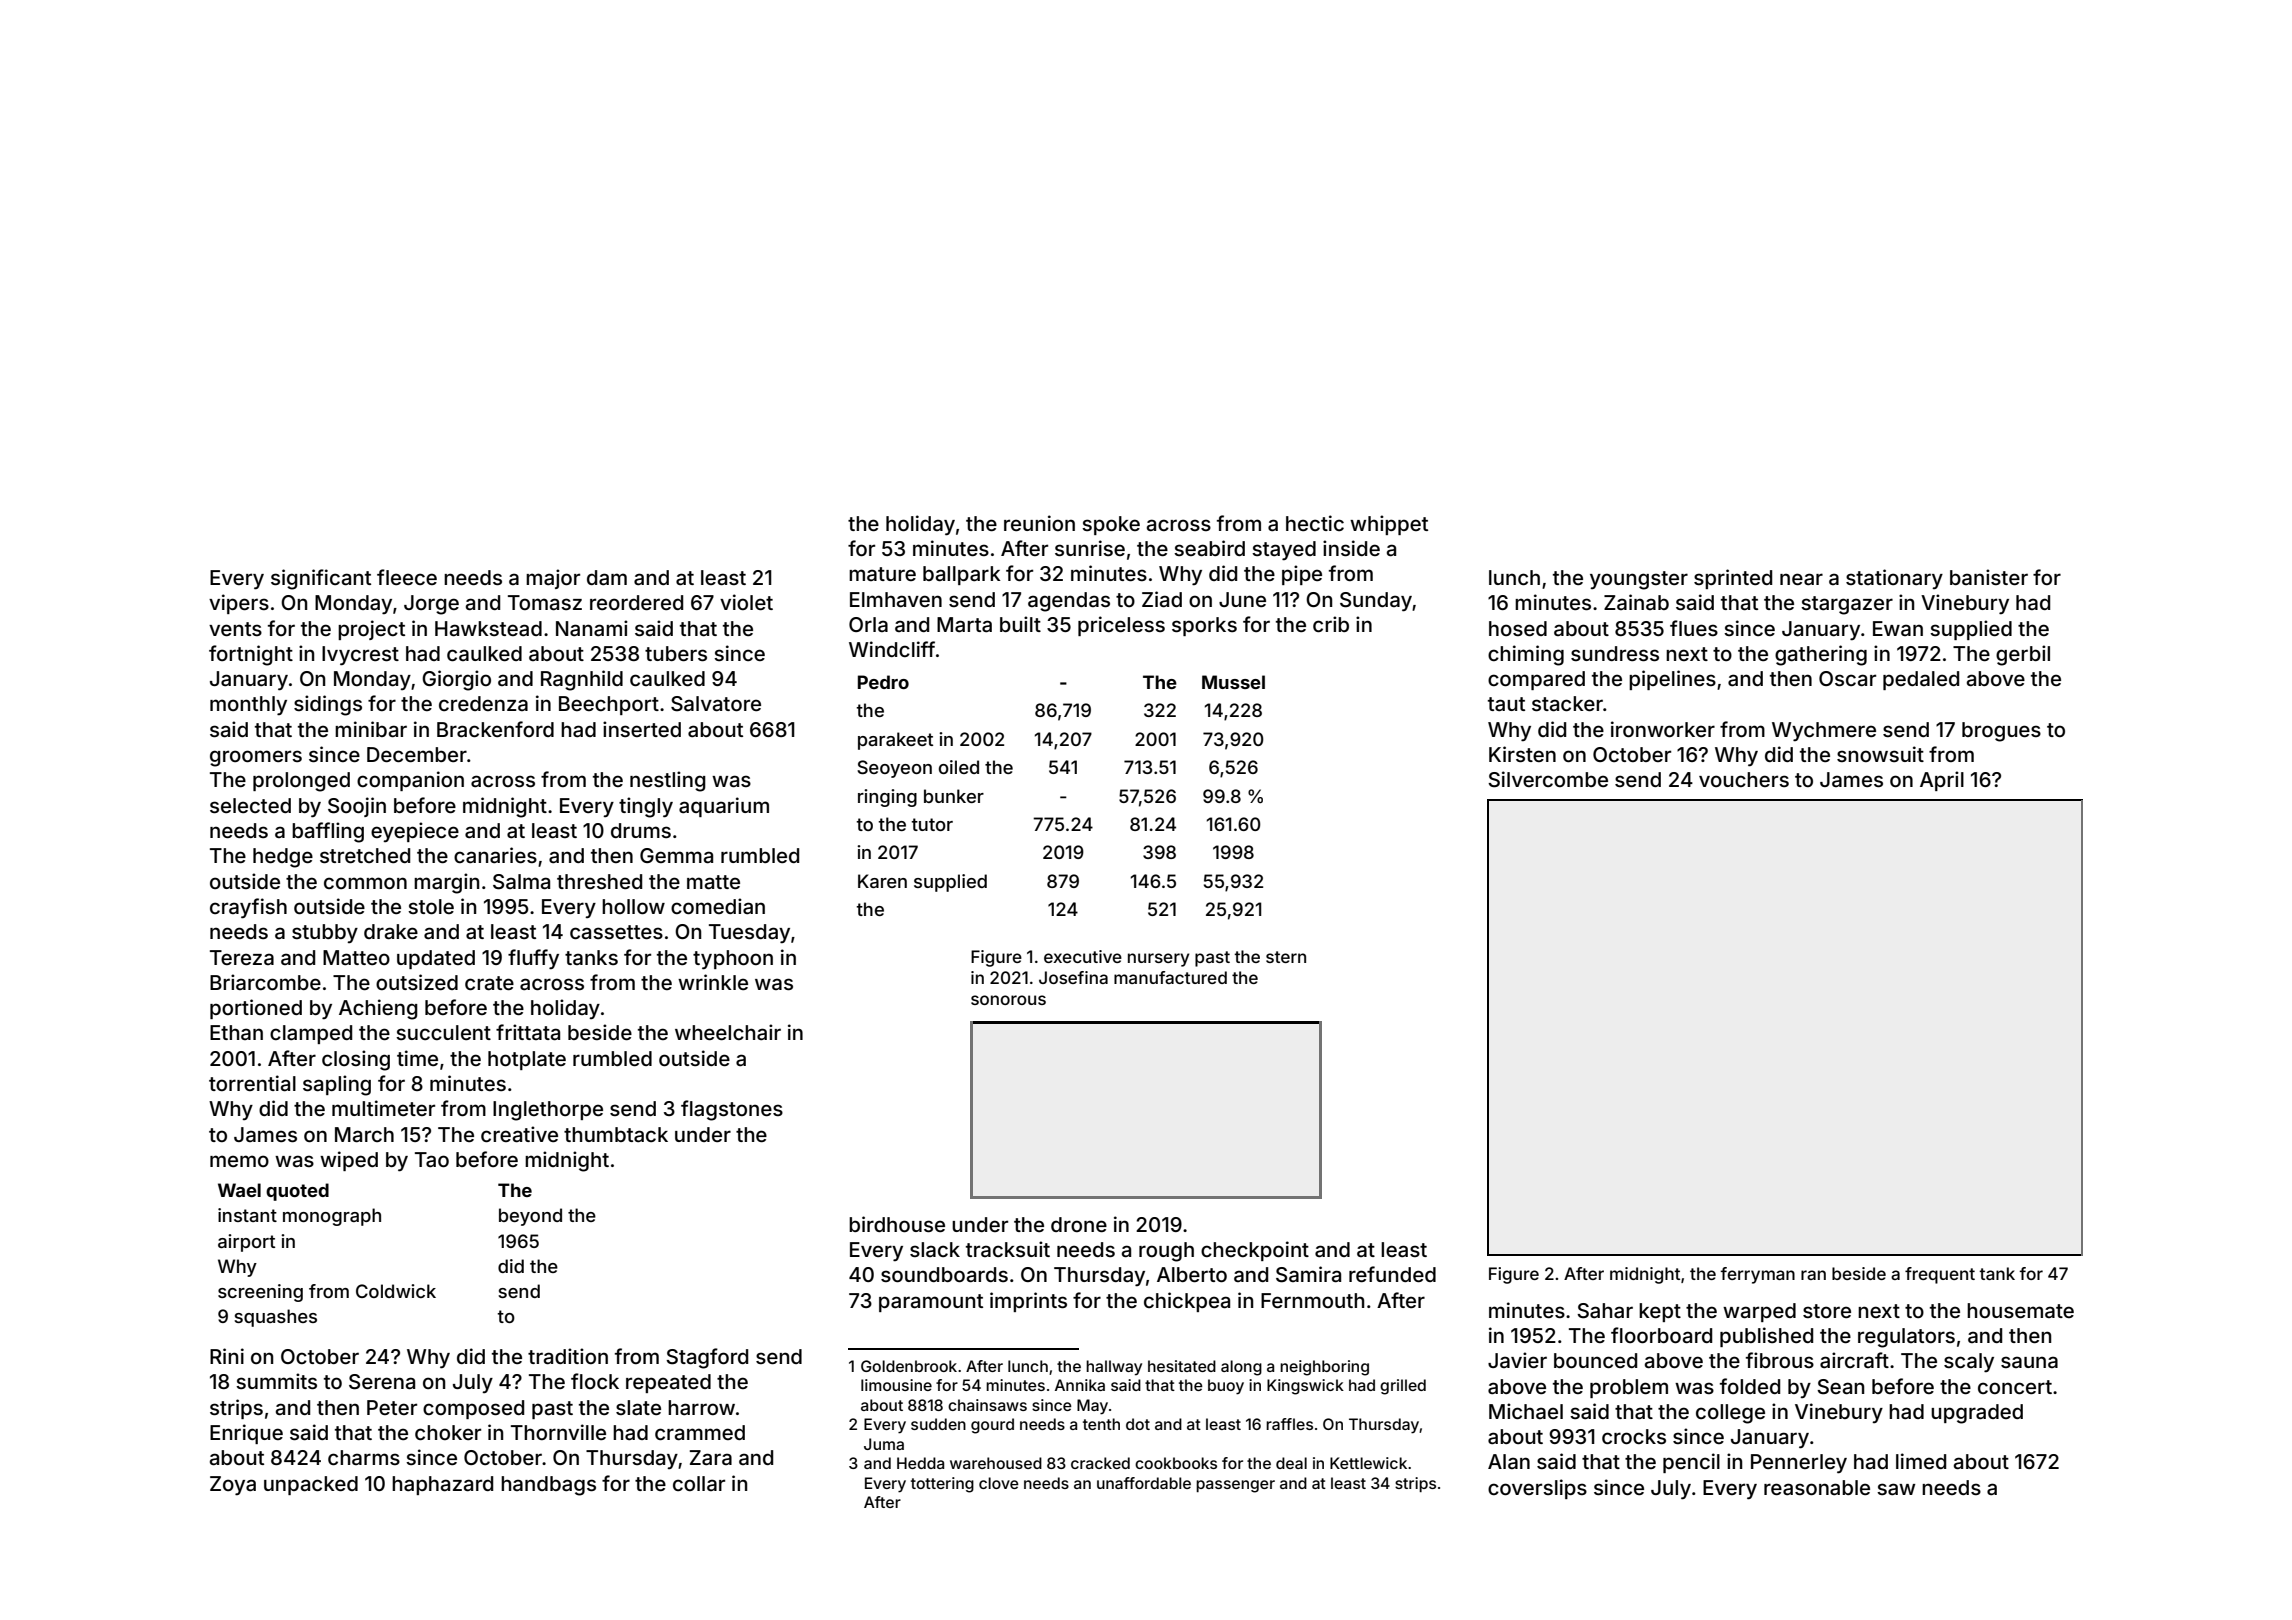  Describe the element at coordinates (1813, 1275) in the screenshot. I see `ran` at that location.
